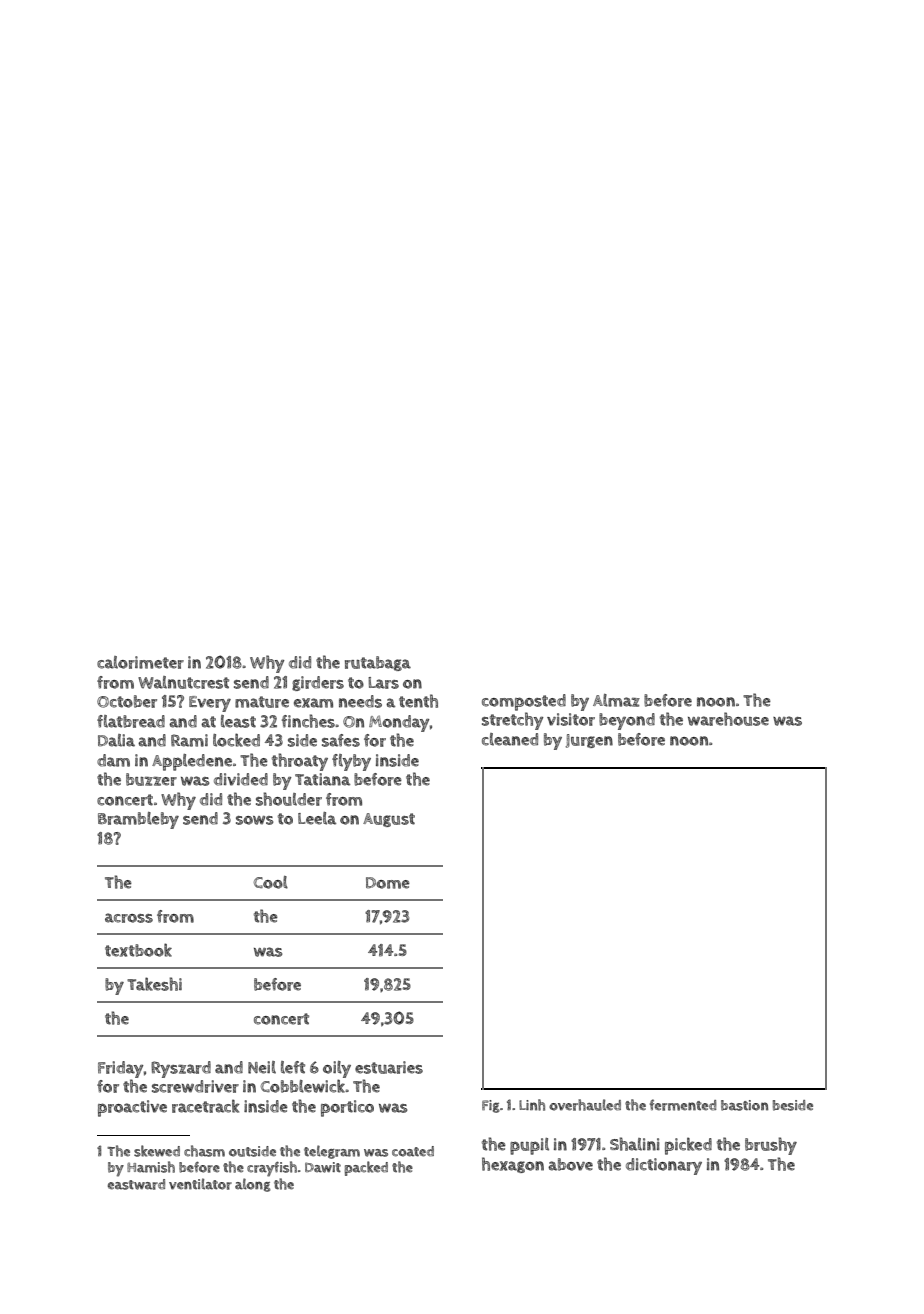 This page has height=1314, width=924. What do you see at coordinates (262, 702) in the page?
I see `mature` at bounding box center [262, 702].
